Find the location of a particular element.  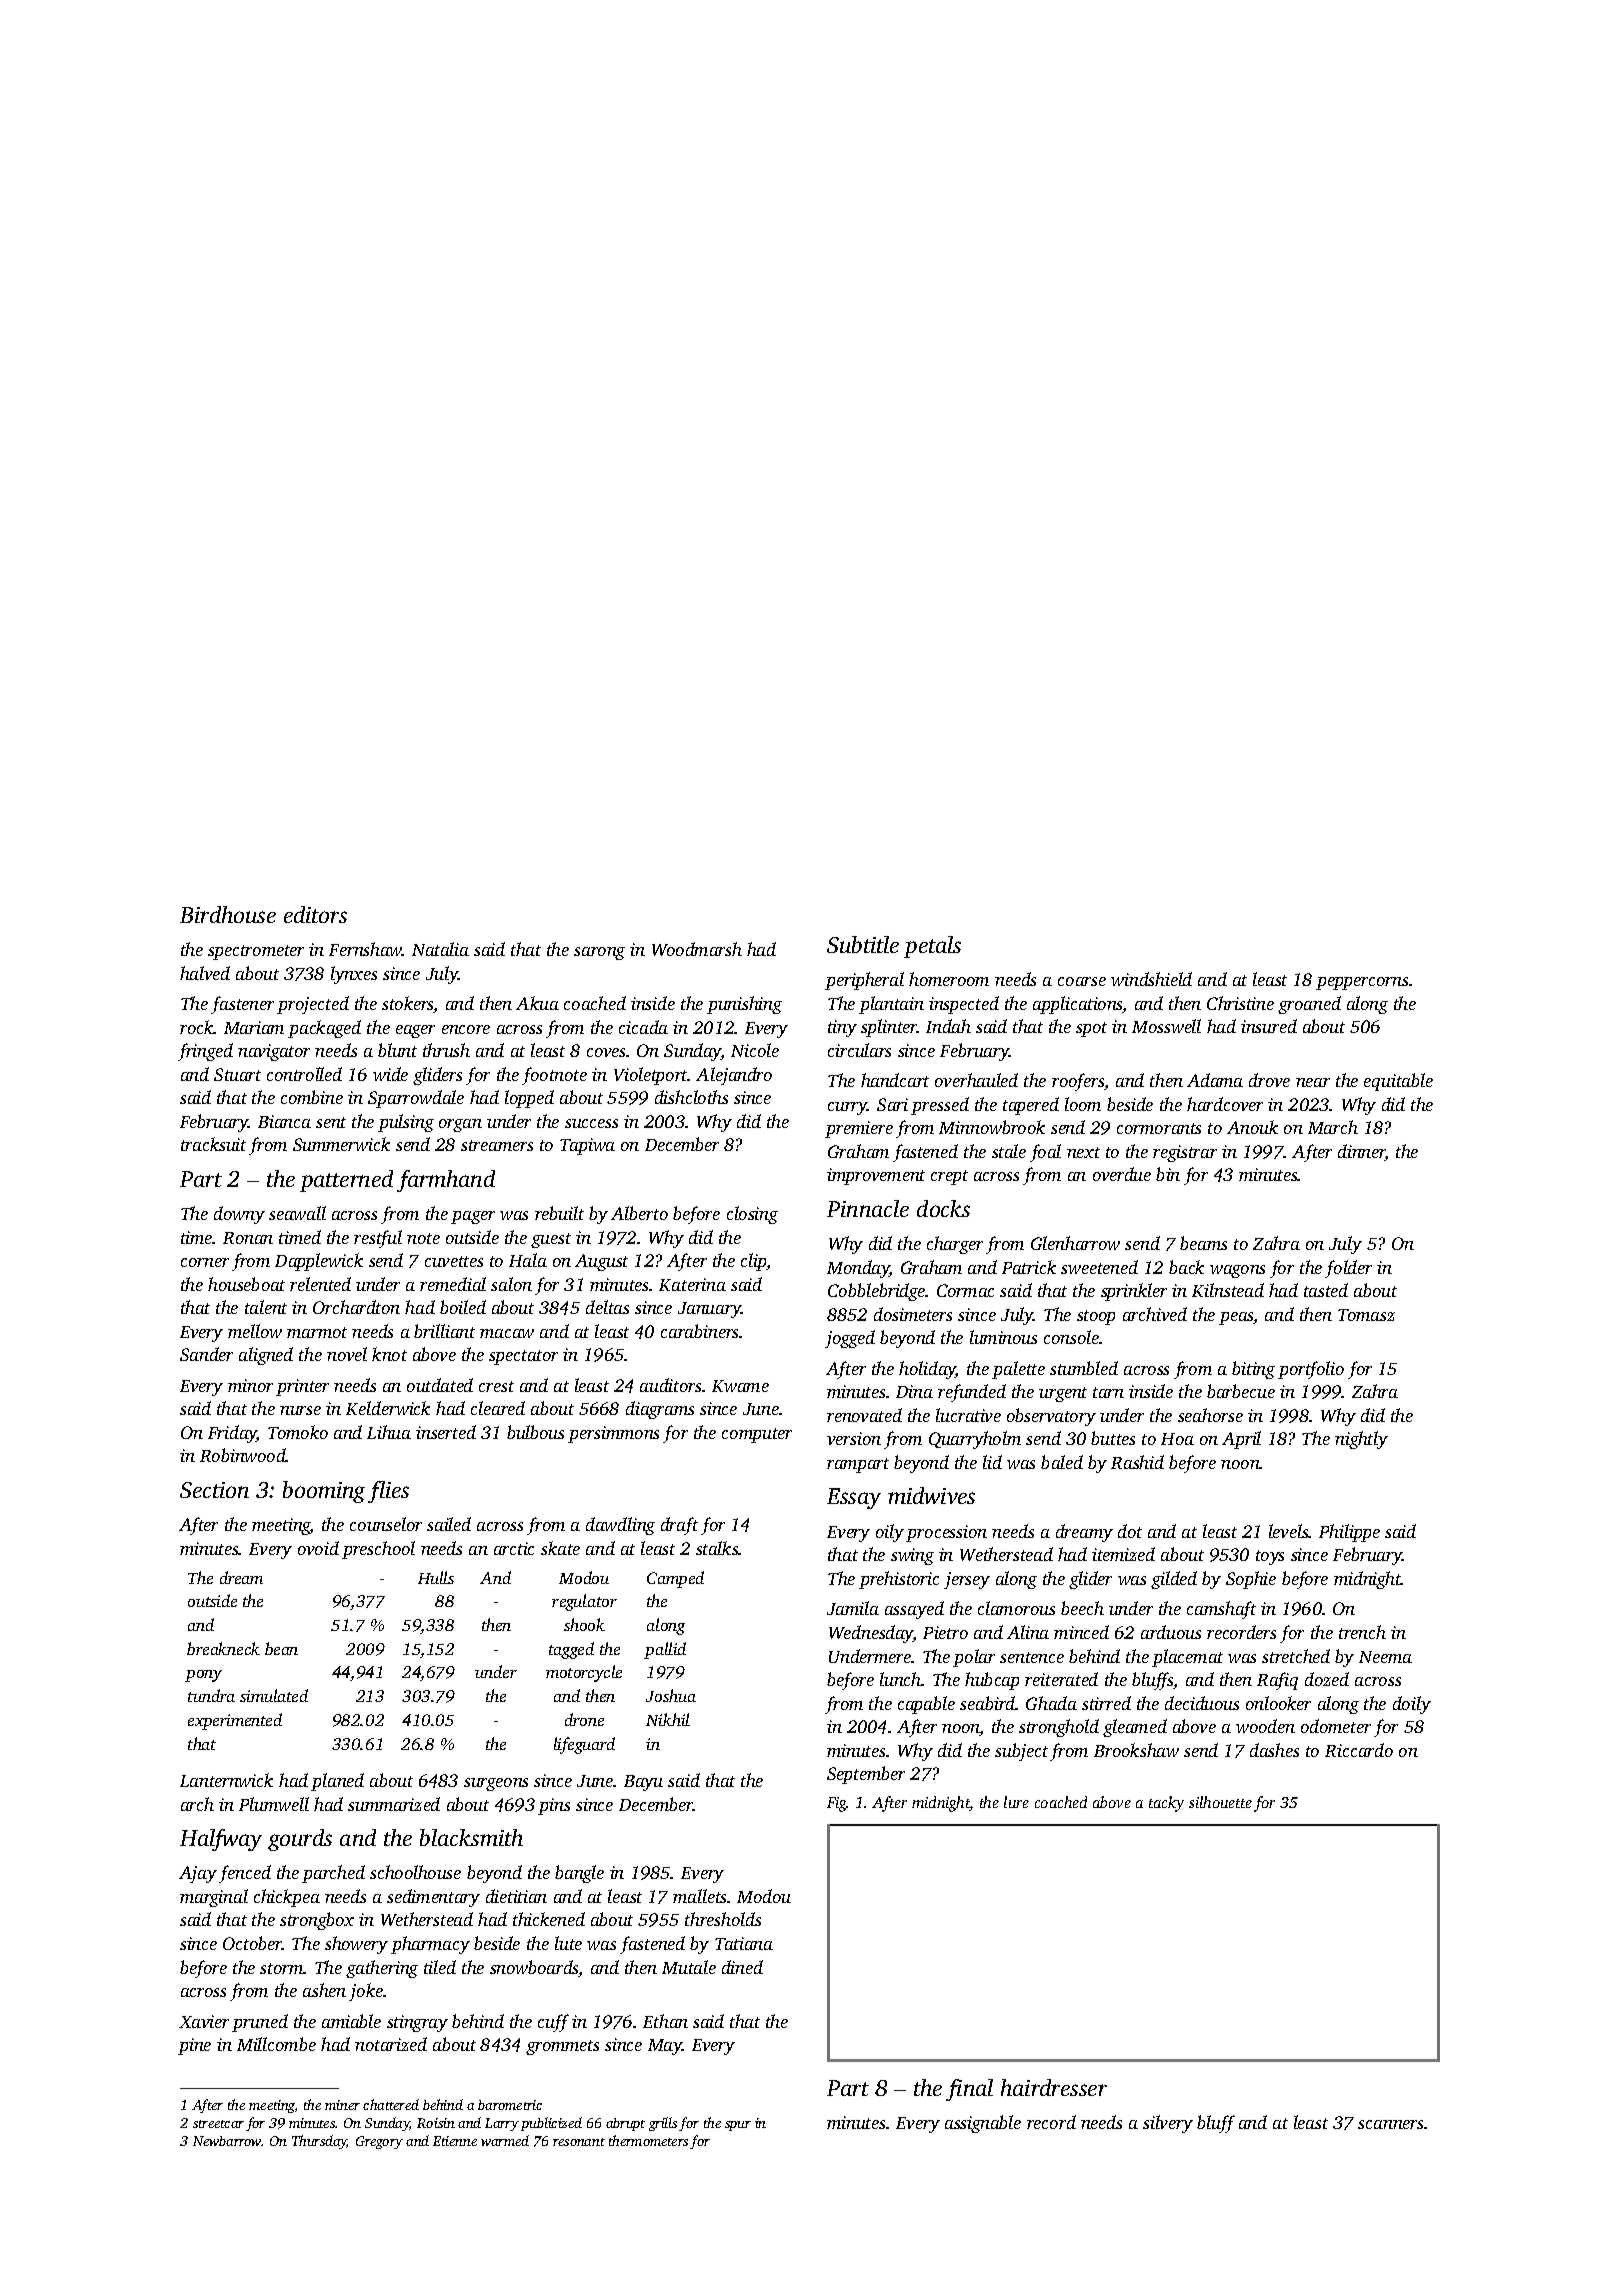

Natalia is located at coordinates (440, 949).
